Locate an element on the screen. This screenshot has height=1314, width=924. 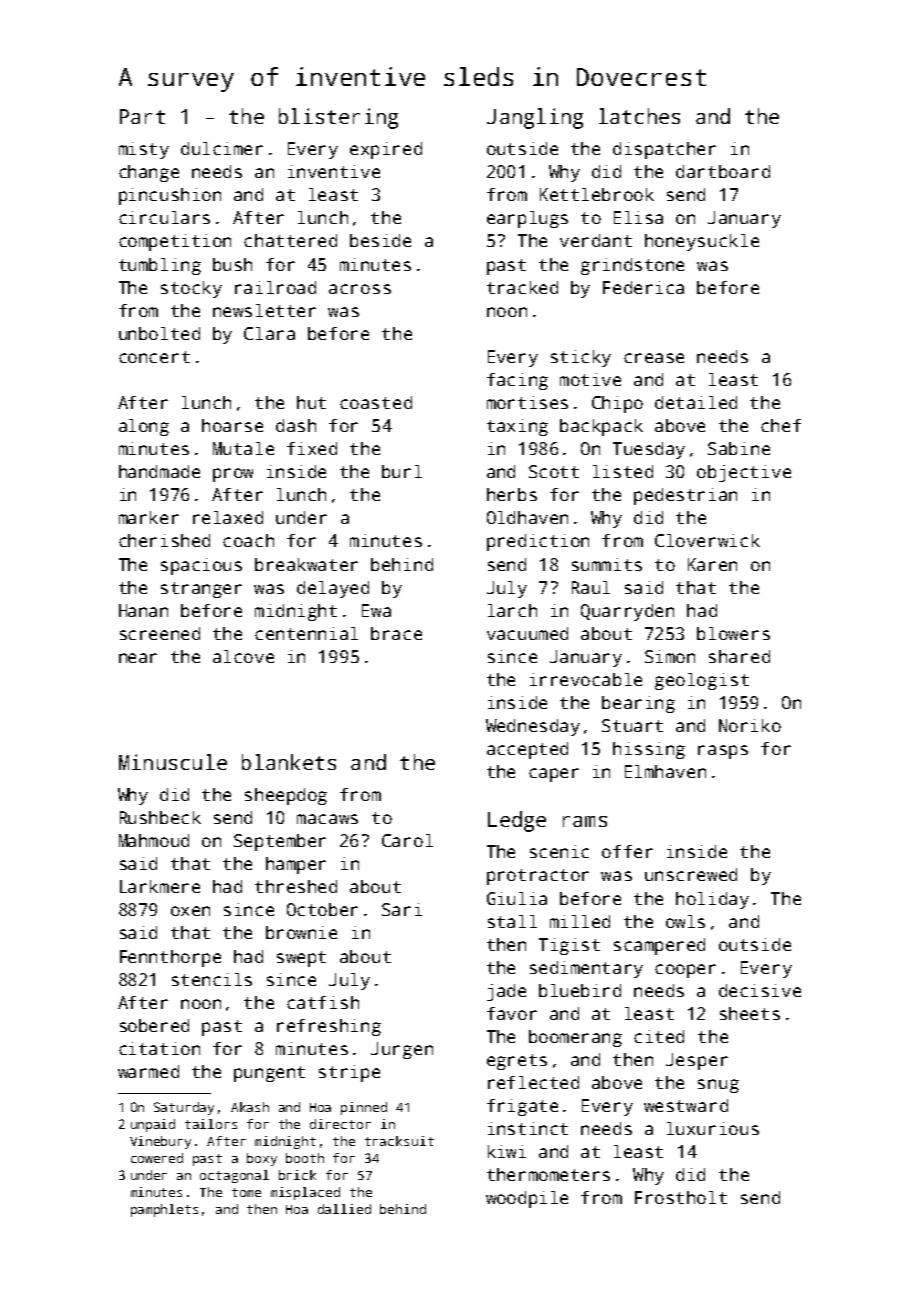
tracked is located at coordinates (522, 287).
